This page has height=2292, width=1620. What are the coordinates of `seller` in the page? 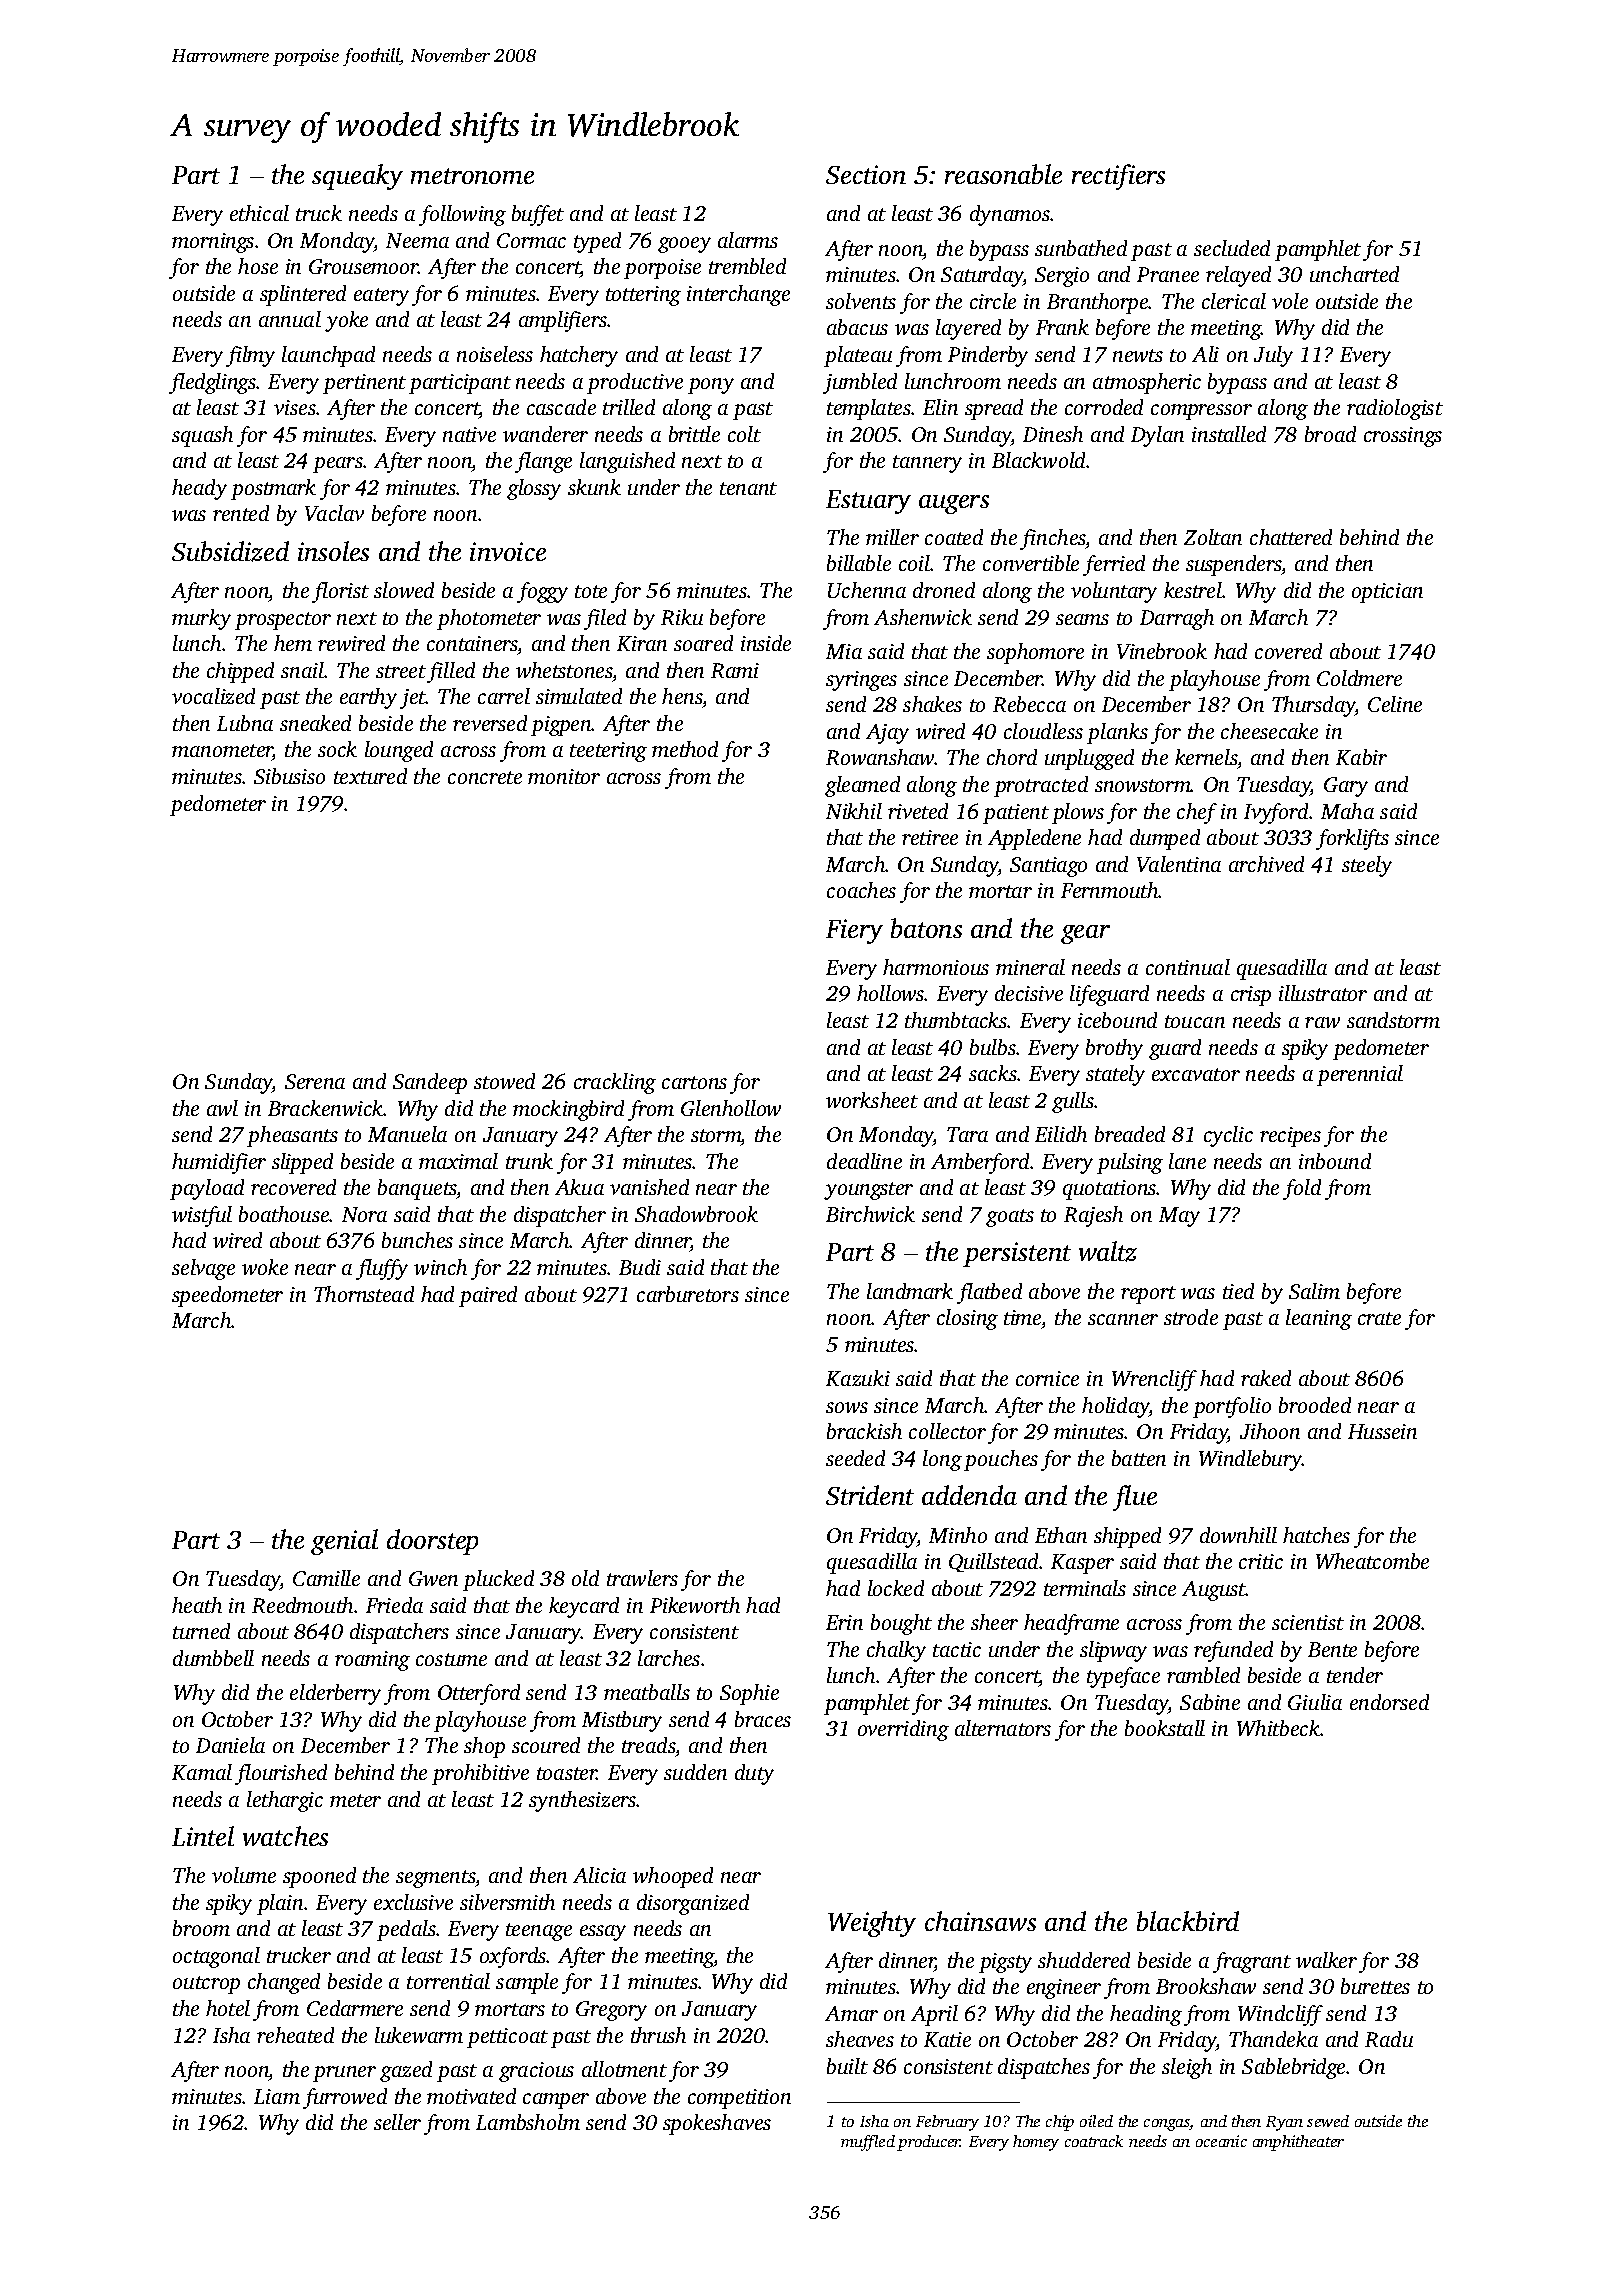 It's located at (397, 2122).
